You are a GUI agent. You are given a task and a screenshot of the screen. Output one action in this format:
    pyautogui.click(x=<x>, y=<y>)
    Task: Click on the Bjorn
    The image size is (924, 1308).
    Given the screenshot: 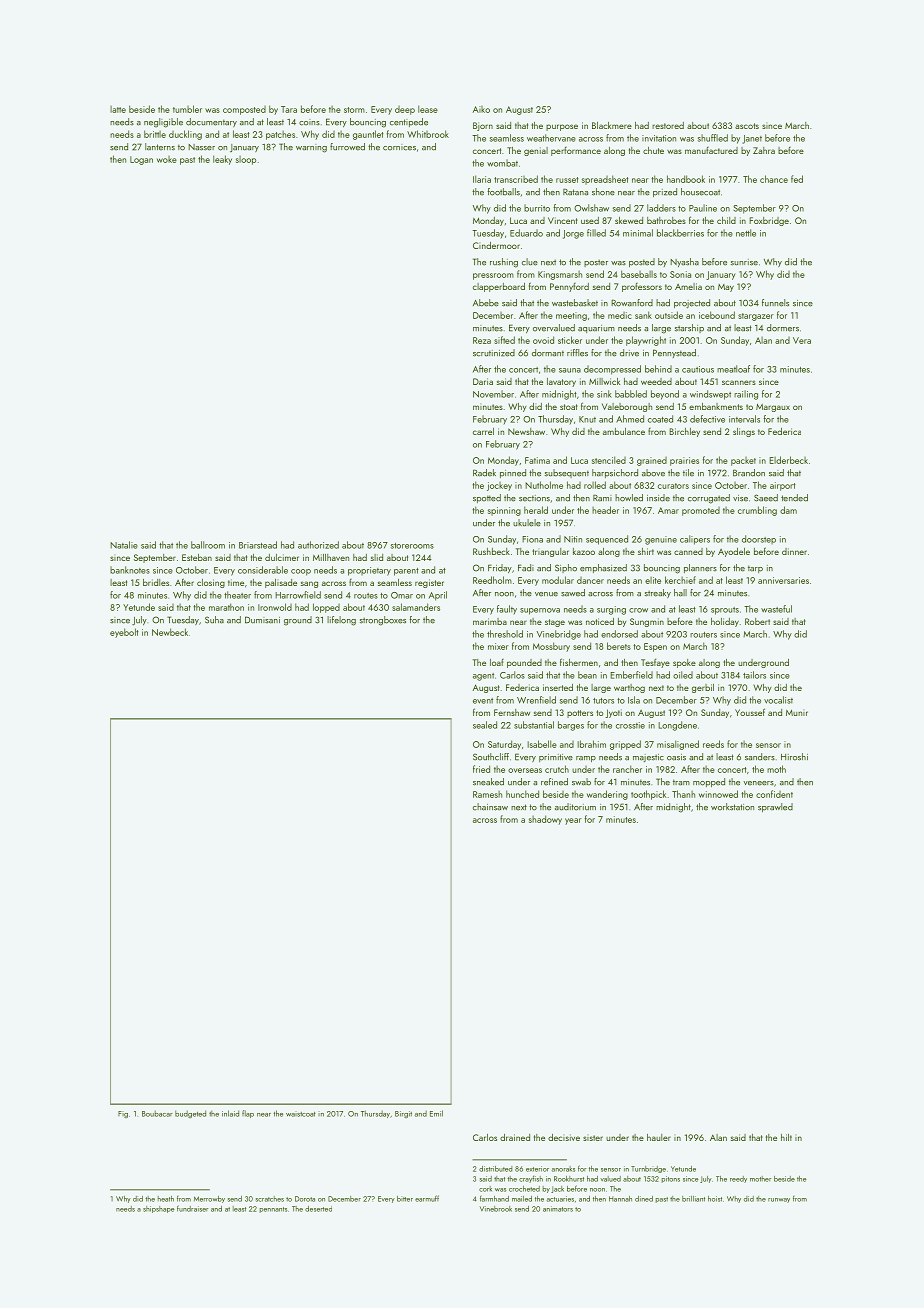 What is the action you would take?
    pyautogui.click(x=483, y=126)
